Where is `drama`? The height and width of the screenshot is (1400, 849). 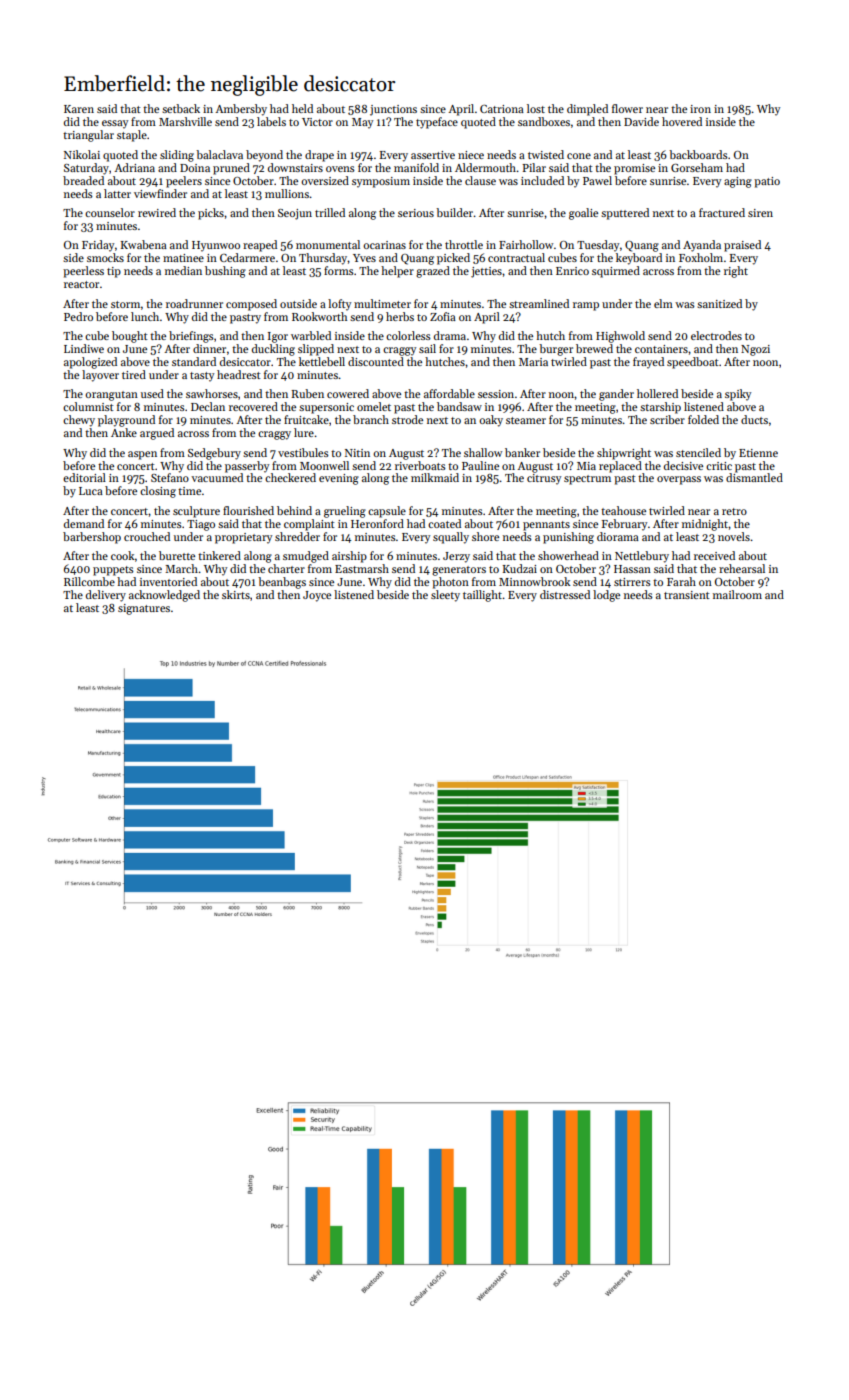 drama is located at coordinates (450, 335).
